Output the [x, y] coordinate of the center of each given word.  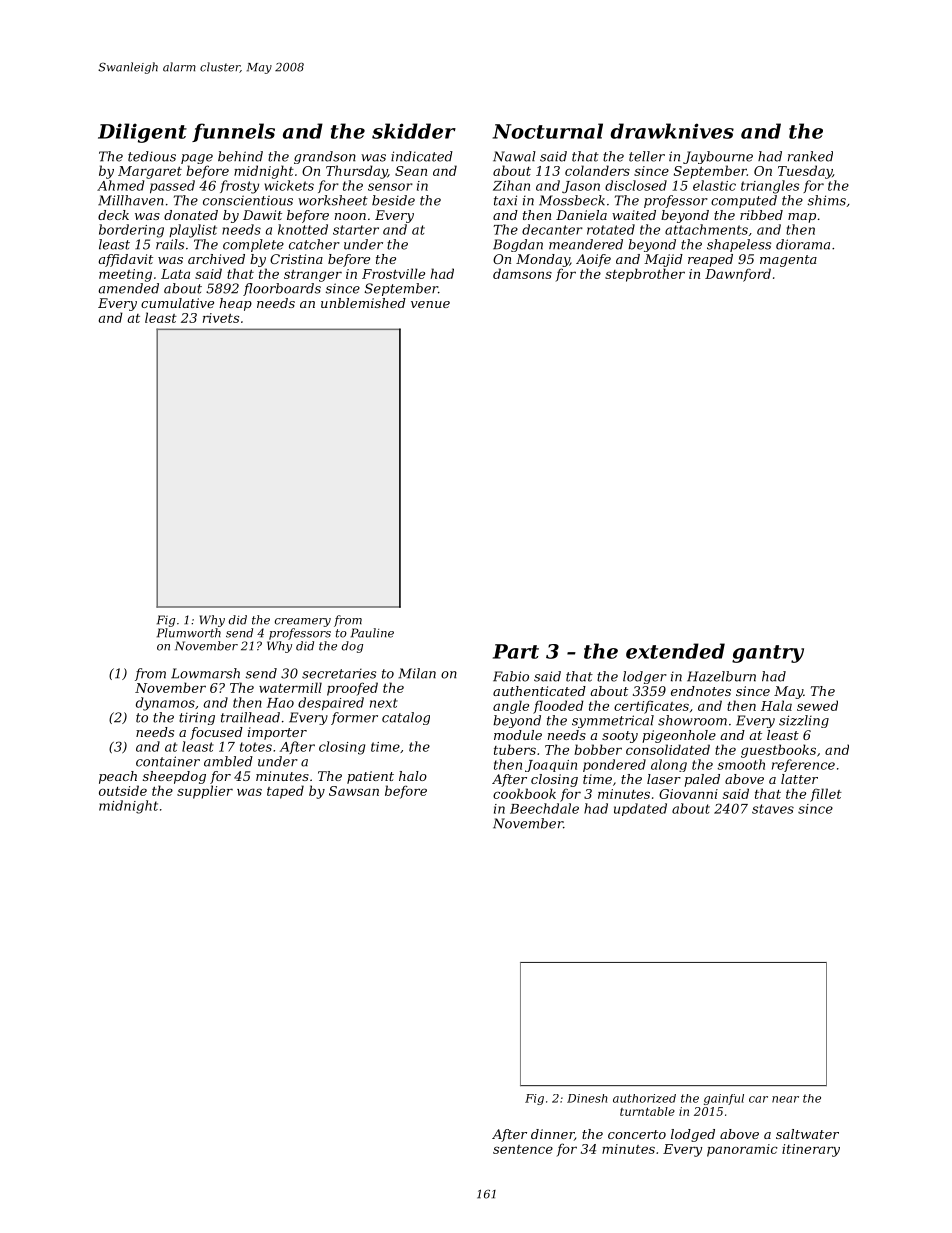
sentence [523, 1149]
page [197, 159]
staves [773, 809]
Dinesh [587, 1098]
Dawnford [738, 275]
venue [430, 304]
